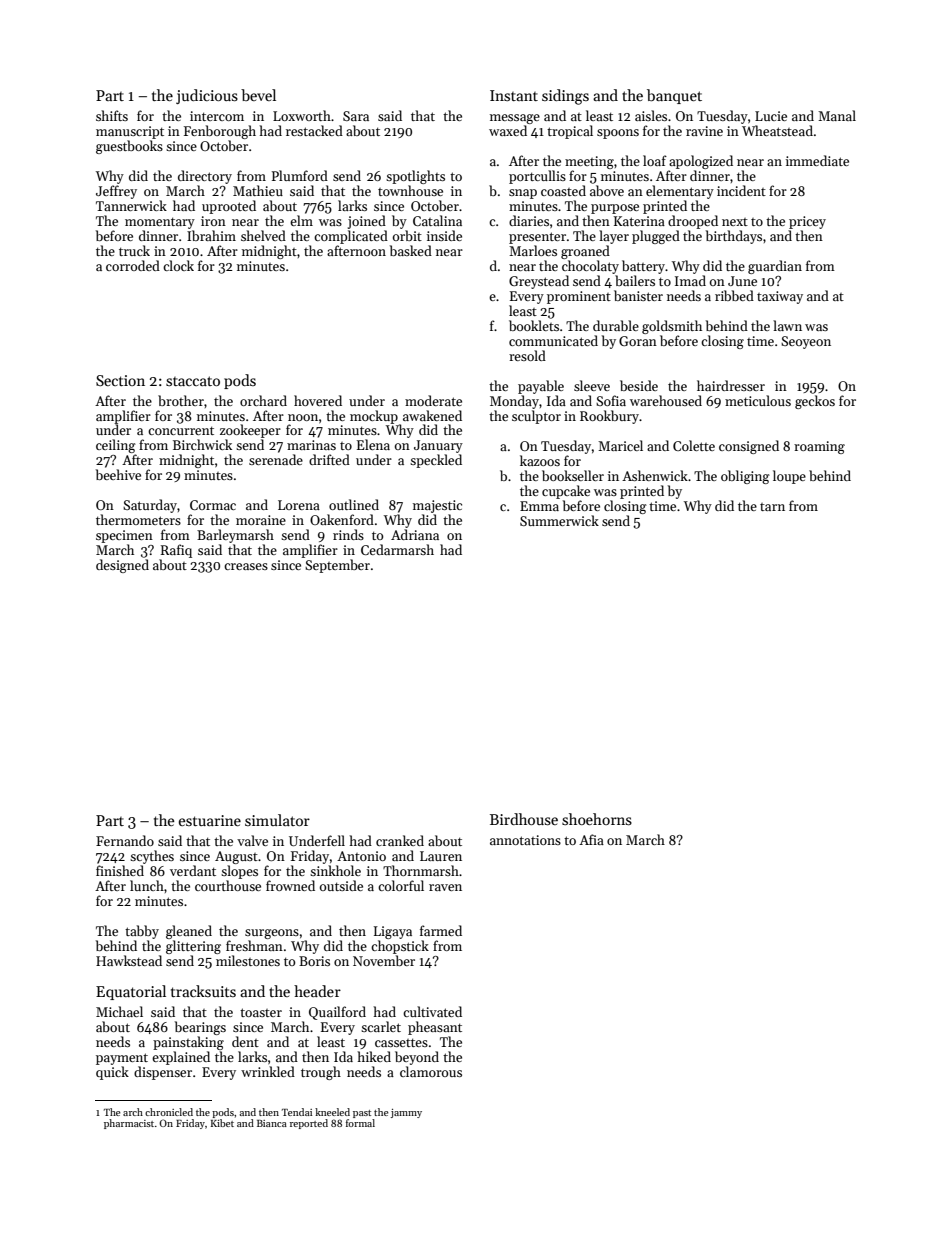 This page has width=952, height=1233. Describe the element at coordinates (807, 222) in the page. I see `pricey` at that location.
